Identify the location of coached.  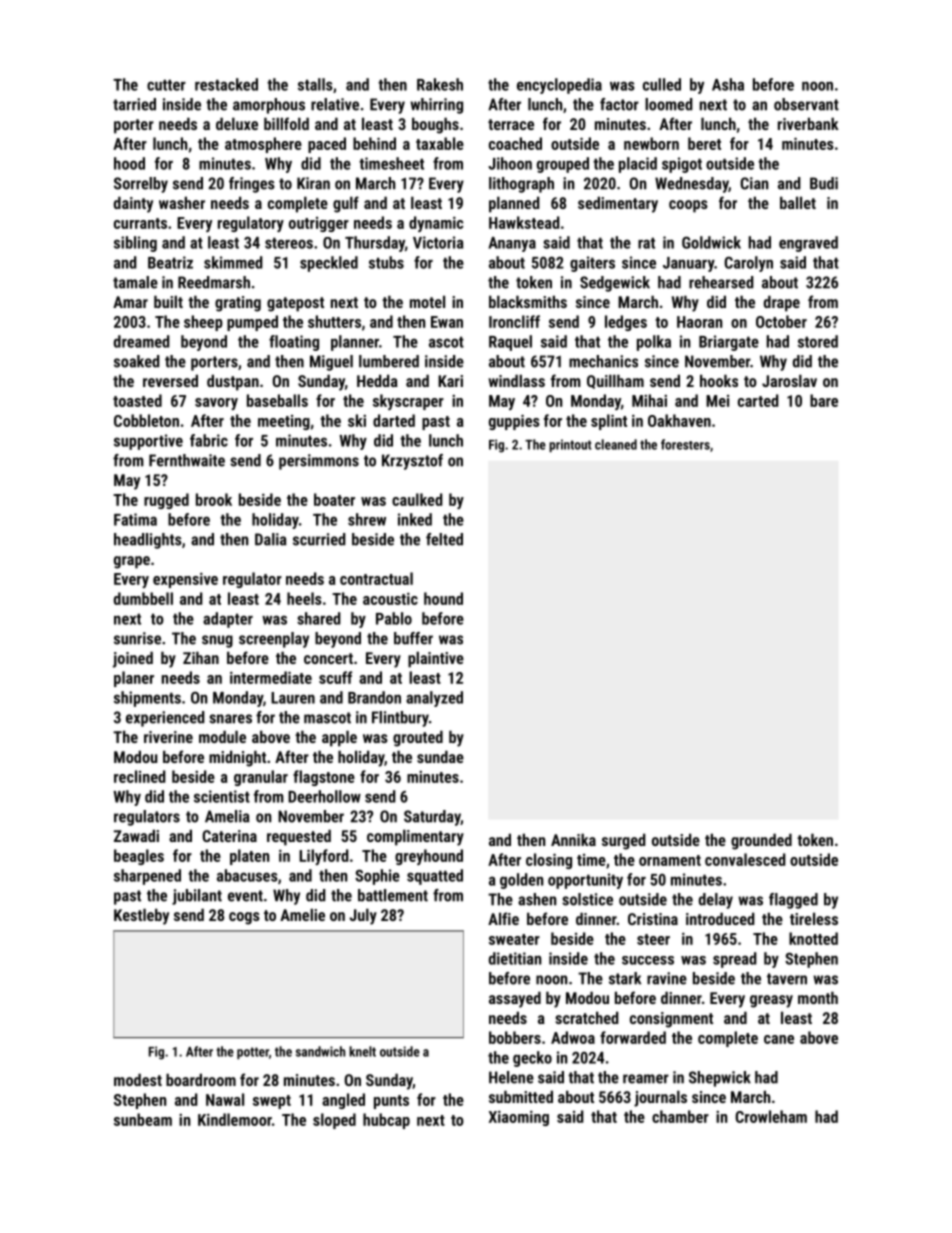
(515, 143).
